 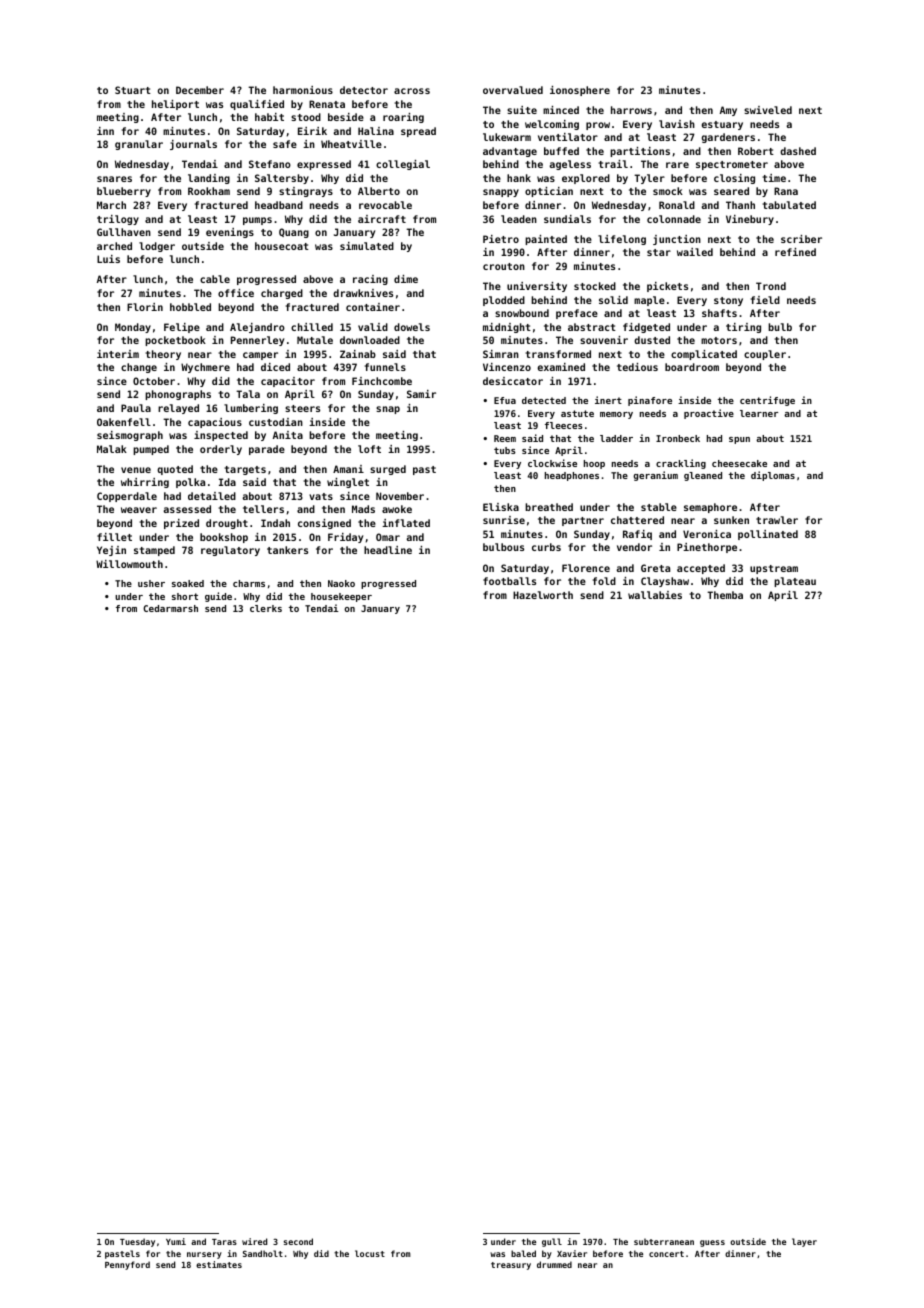 What do you see at coordinates (170, 608) in the image?
I see `Cedarmarsh` at bounding box center [170, 608].
